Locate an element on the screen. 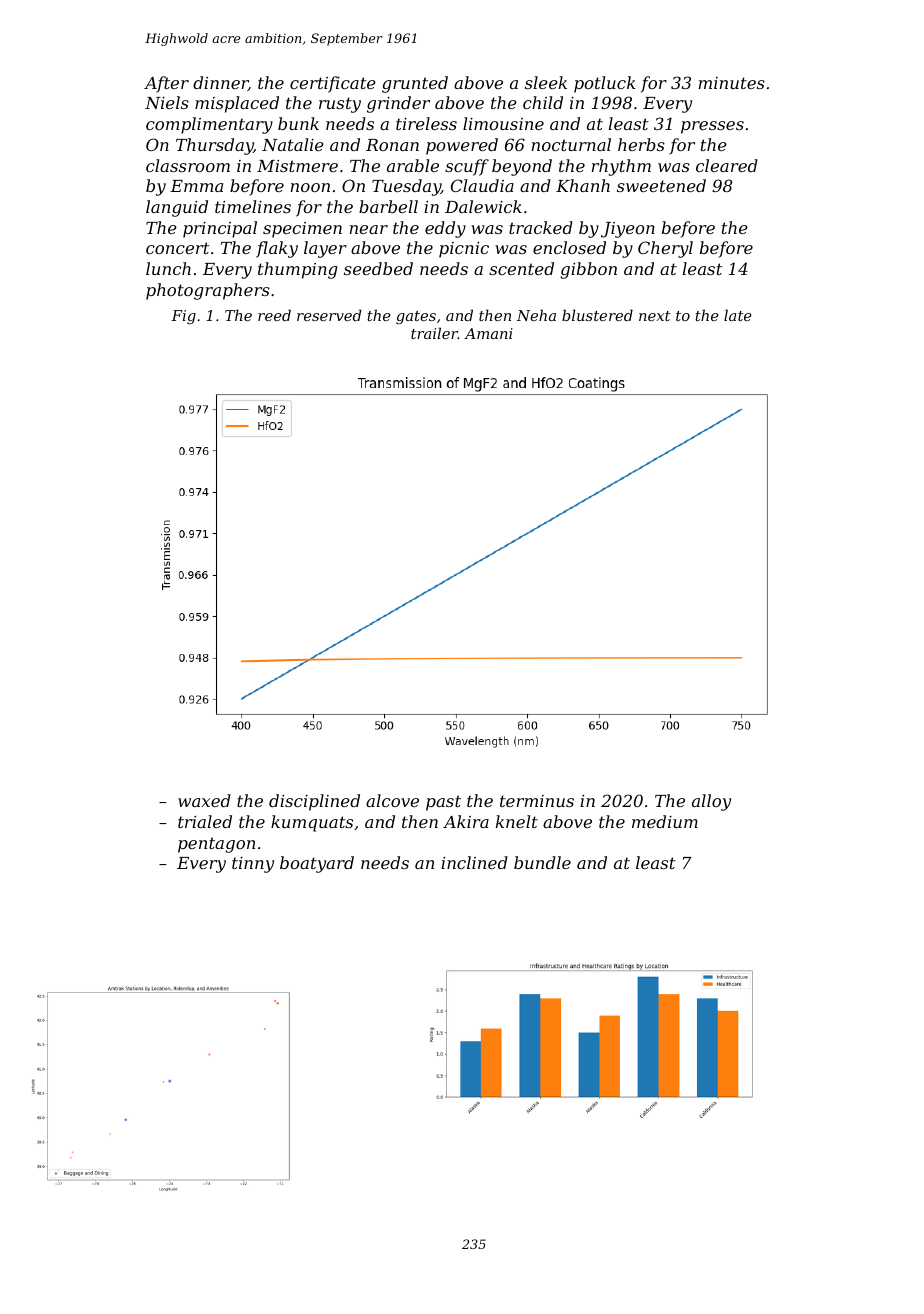 This screenshot has height=1314, width=924. dinner is located at coordinates (220, 83).
